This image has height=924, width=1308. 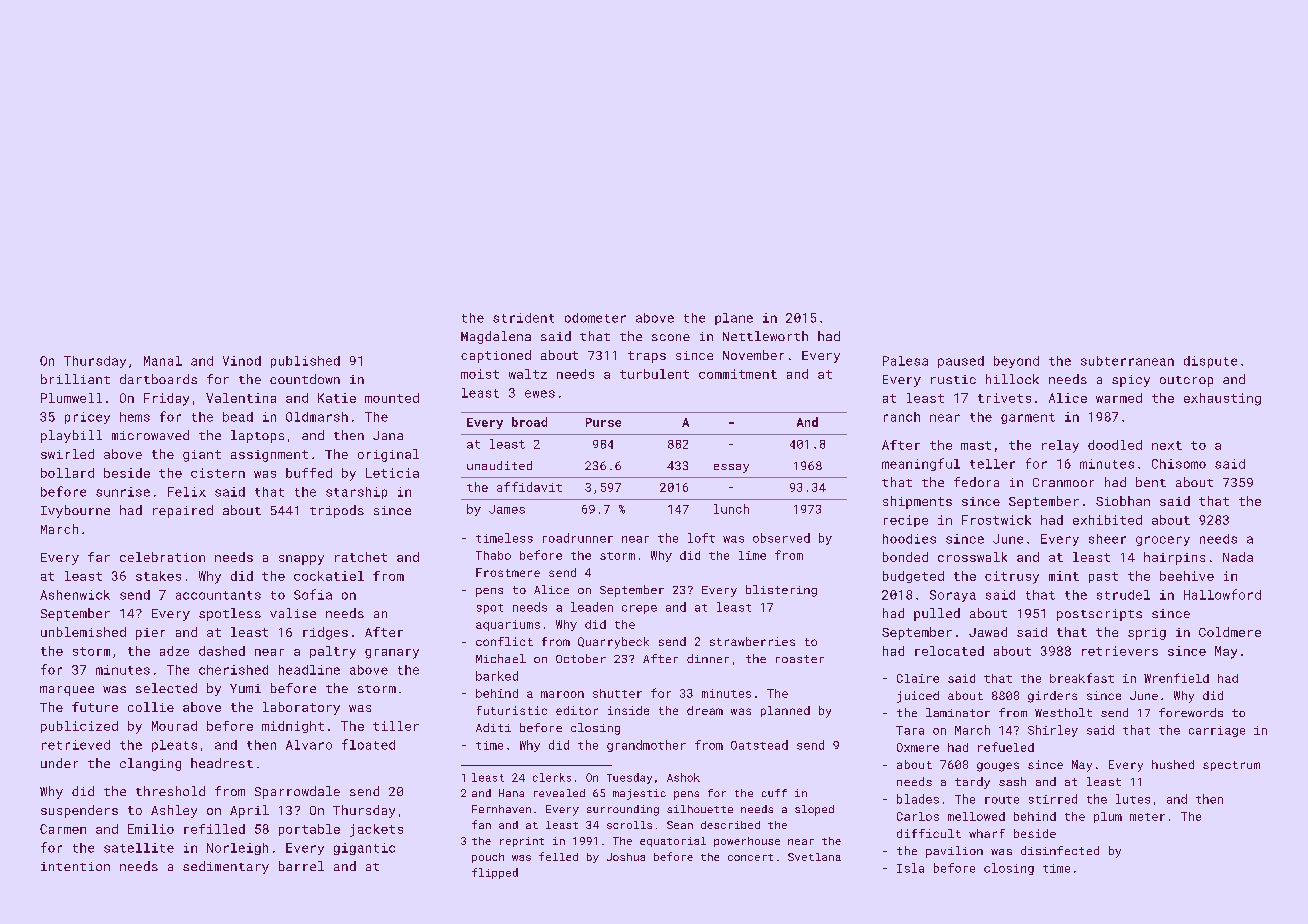 I want to click on lutes, so click(x=1133, y=799).
